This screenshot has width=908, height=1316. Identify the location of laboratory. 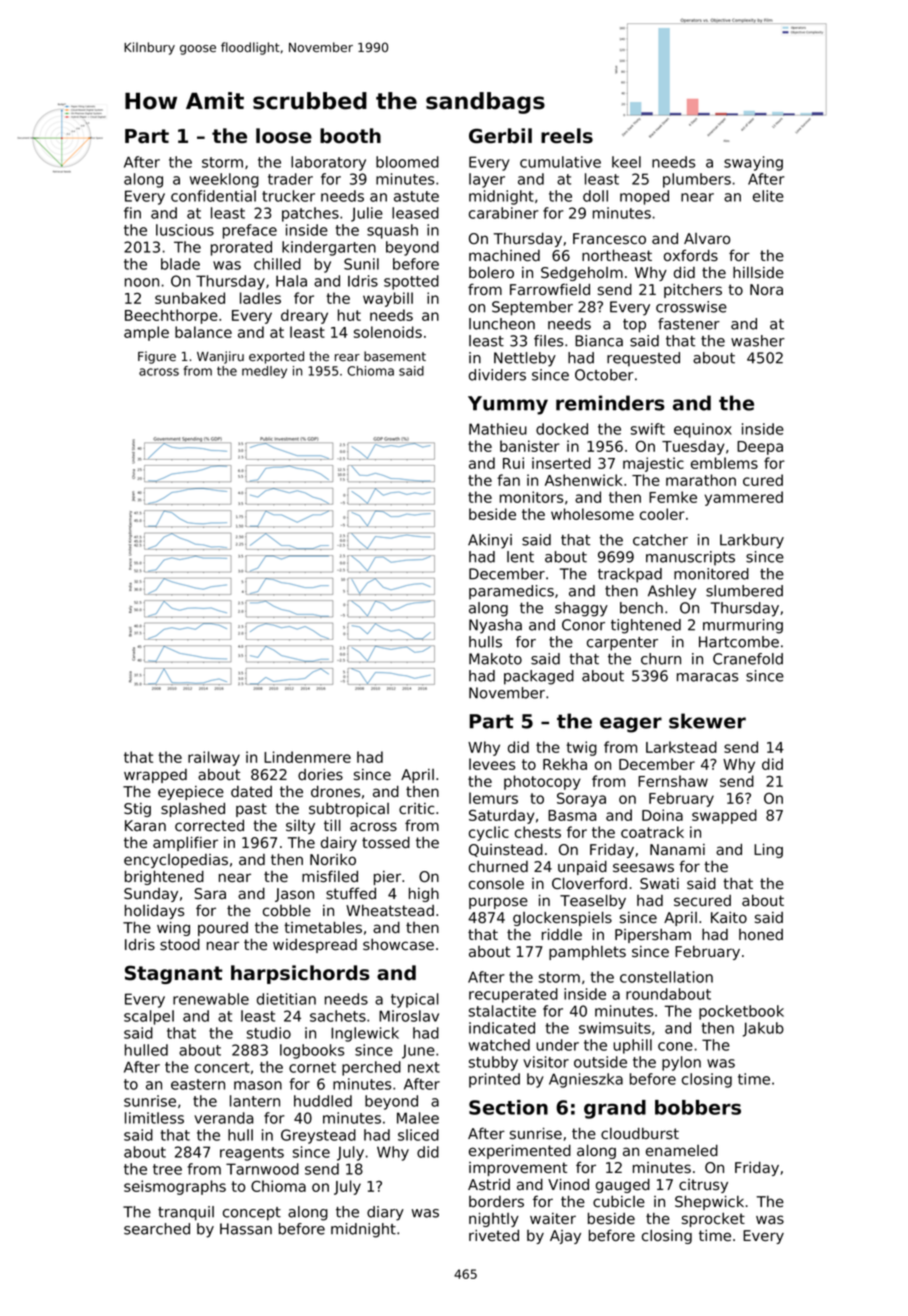
(328, 163).
